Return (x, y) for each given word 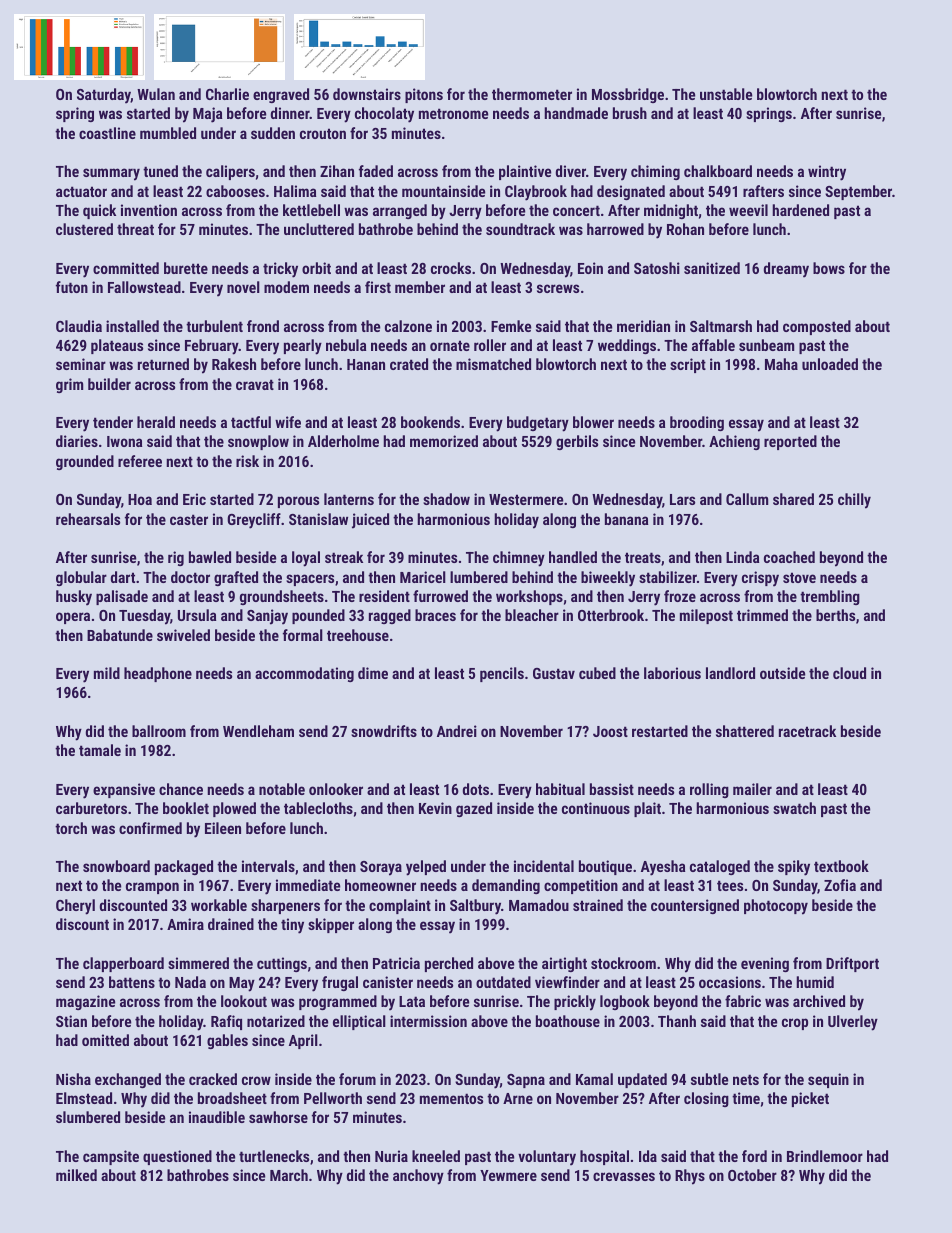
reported (790, 442)
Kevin (435, 808)
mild (107, 673)
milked (76, 1175)
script (688, 365)
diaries (77, 441)
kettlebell (311, 210)
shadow (446, 499)
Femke (511, 326)
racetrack (807, 731)
